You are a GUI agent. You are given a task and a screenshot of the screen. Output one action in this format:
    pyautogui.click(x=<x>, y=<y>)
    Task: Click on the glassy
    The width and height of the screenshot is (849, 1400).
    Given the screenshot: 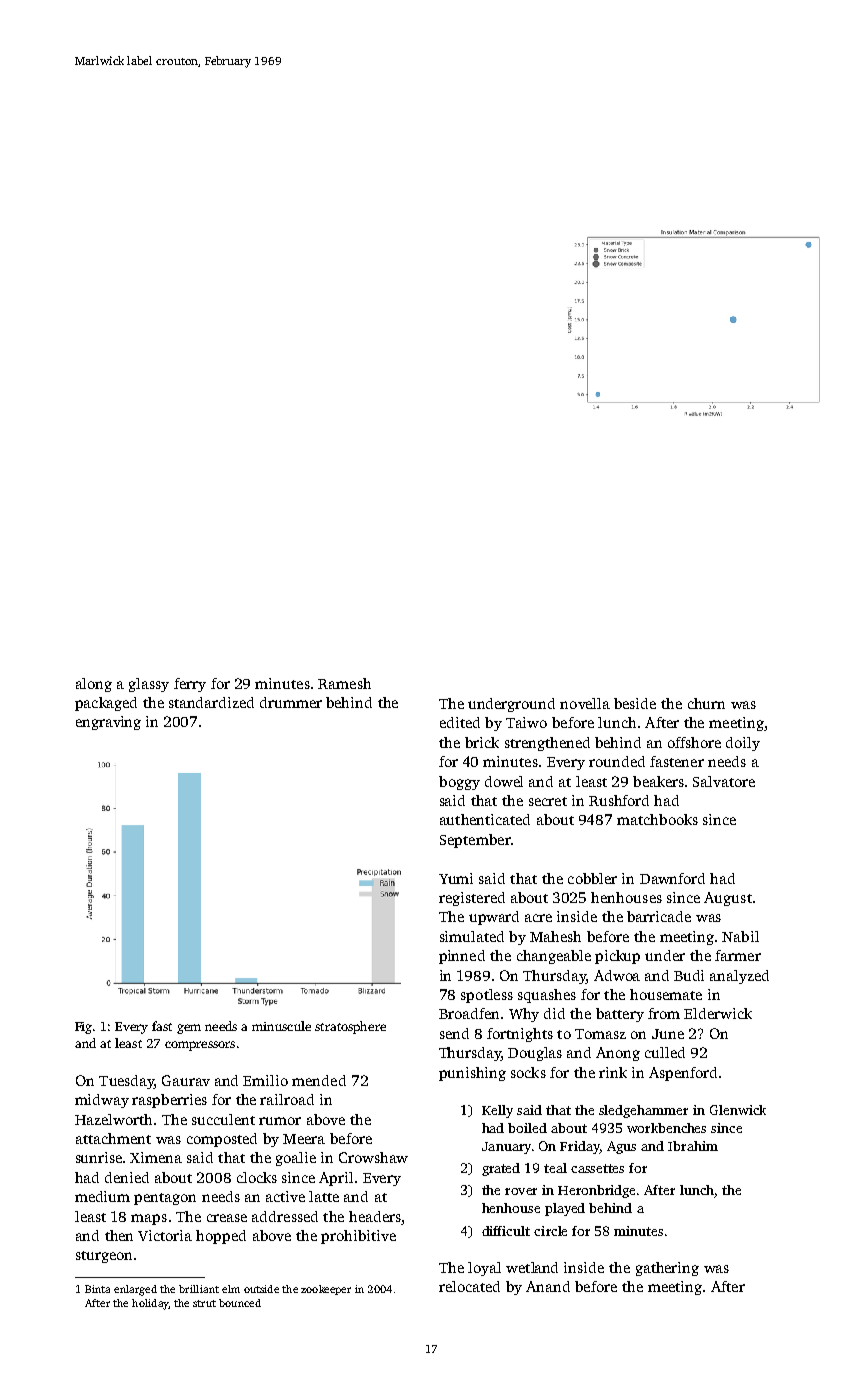 What is the action you would take?
    pyautogui.click(x=149, y=685)
